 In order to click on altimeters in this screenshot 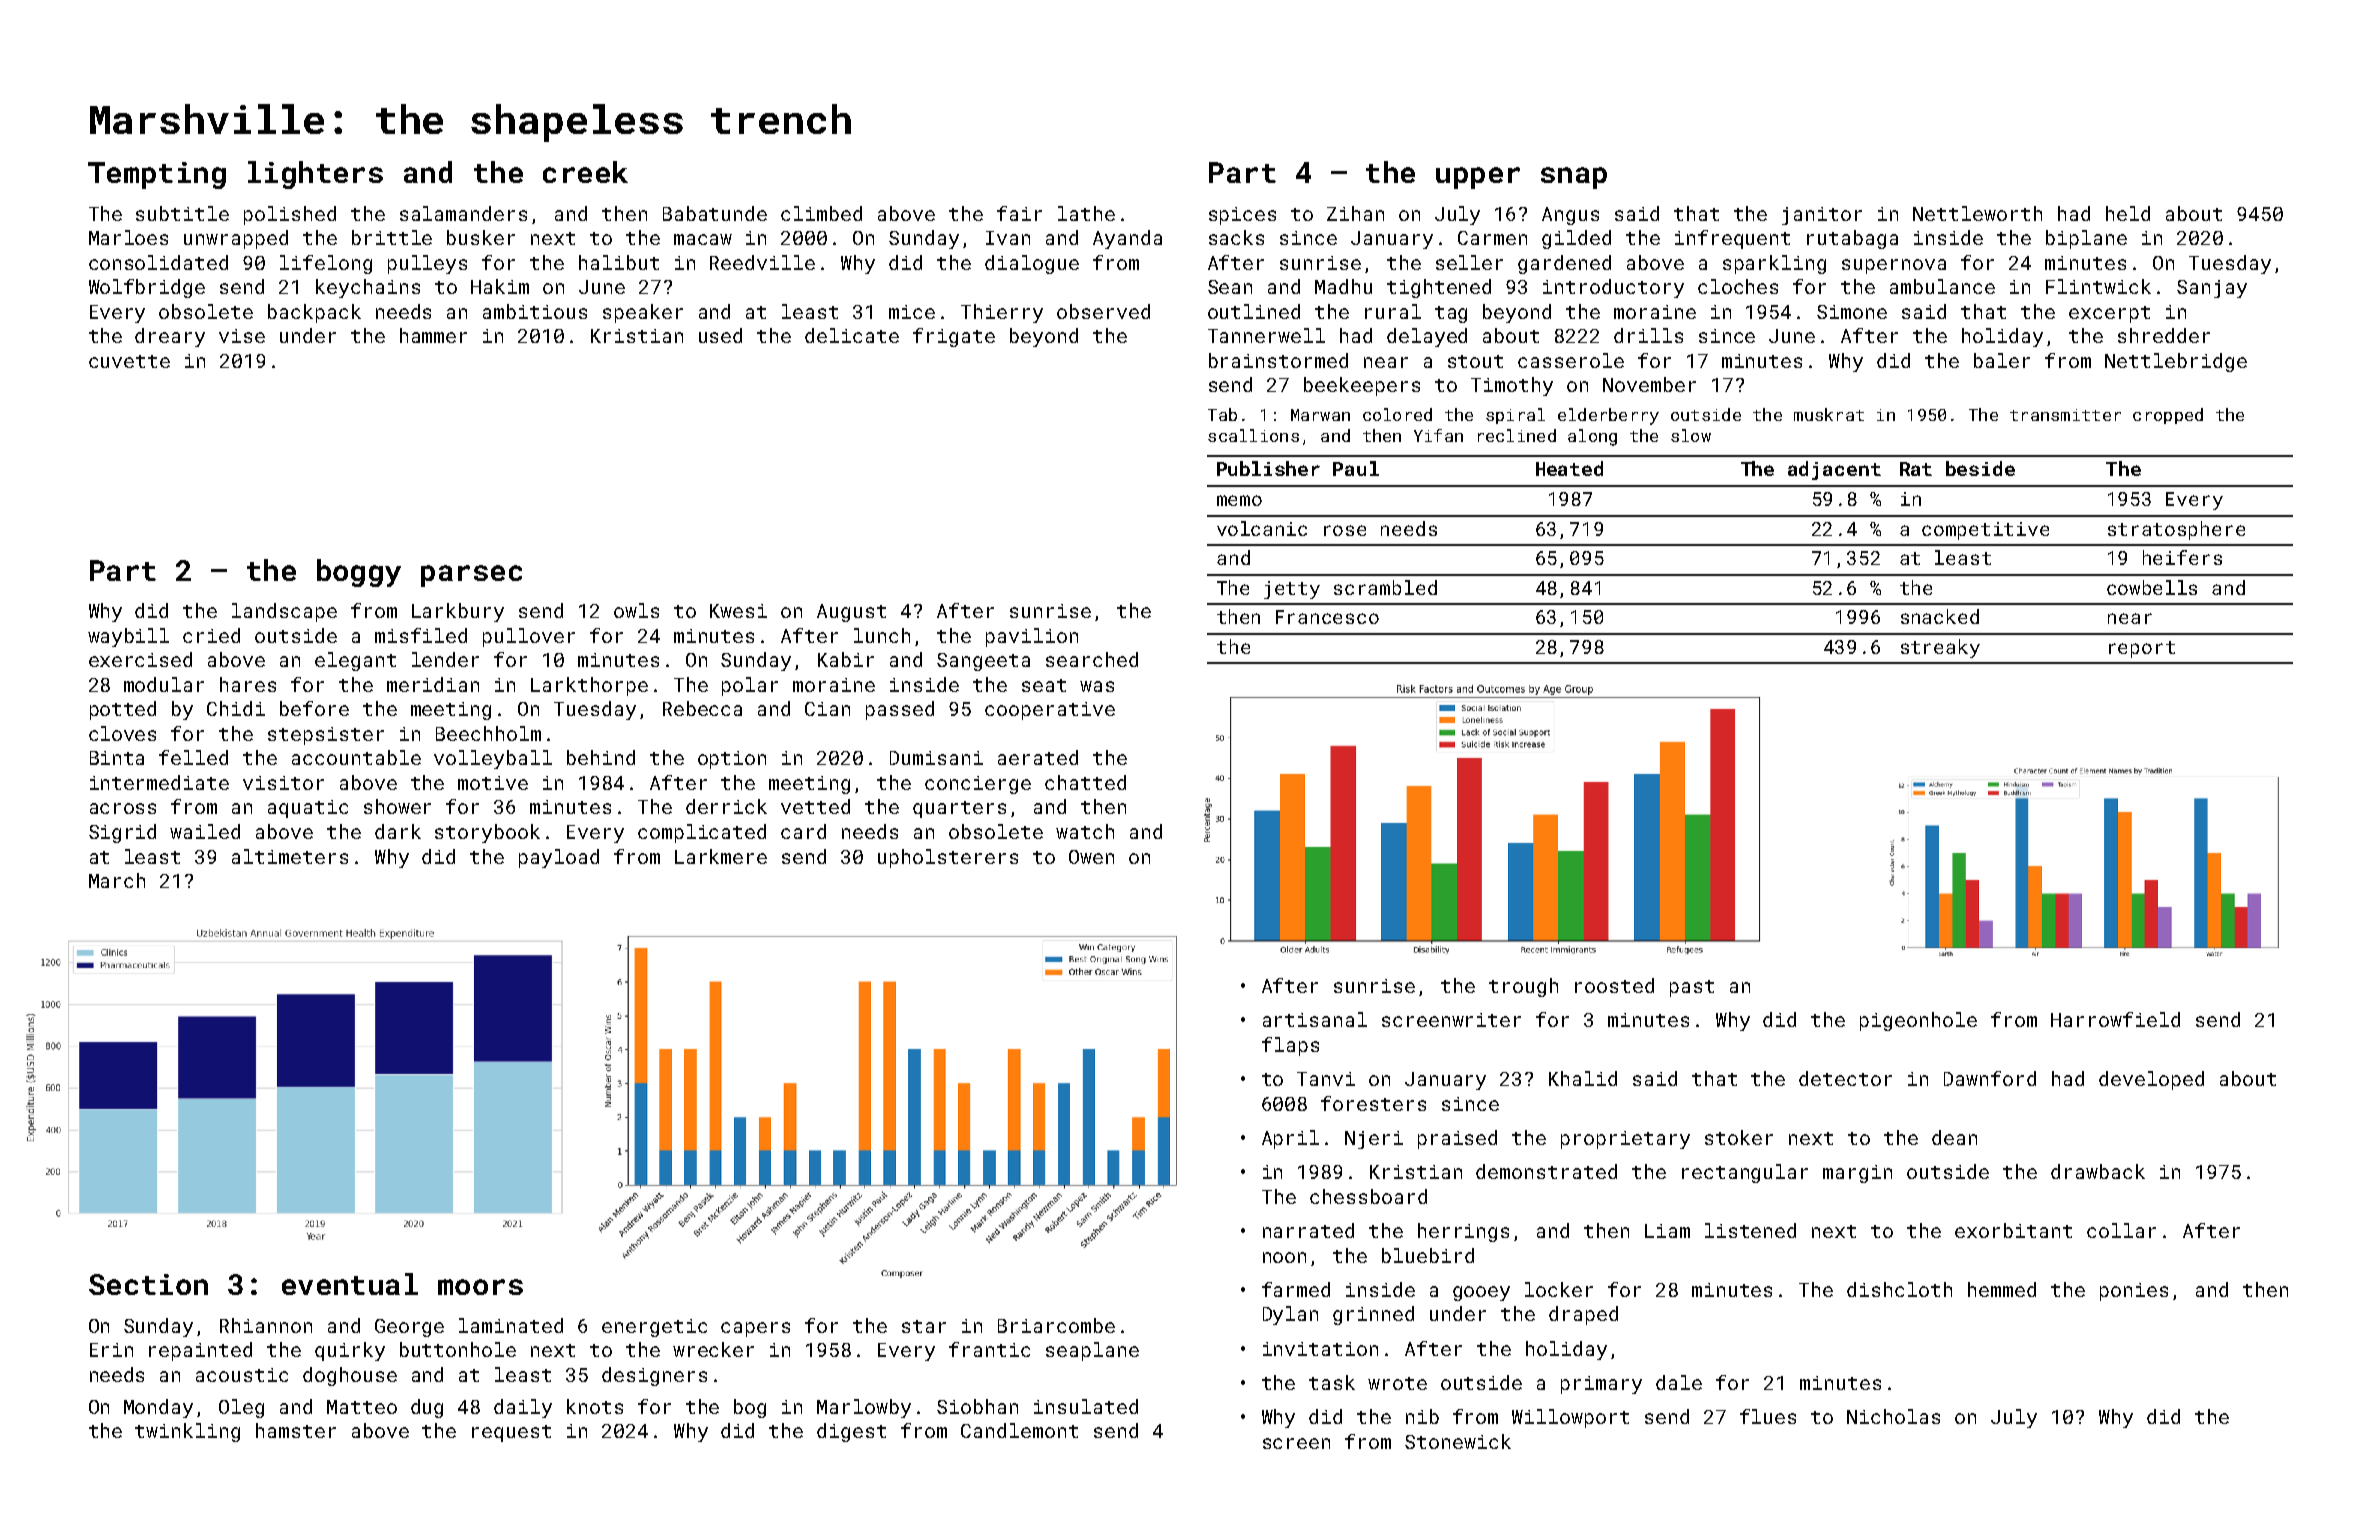, I will do `click(290, 856)`.
